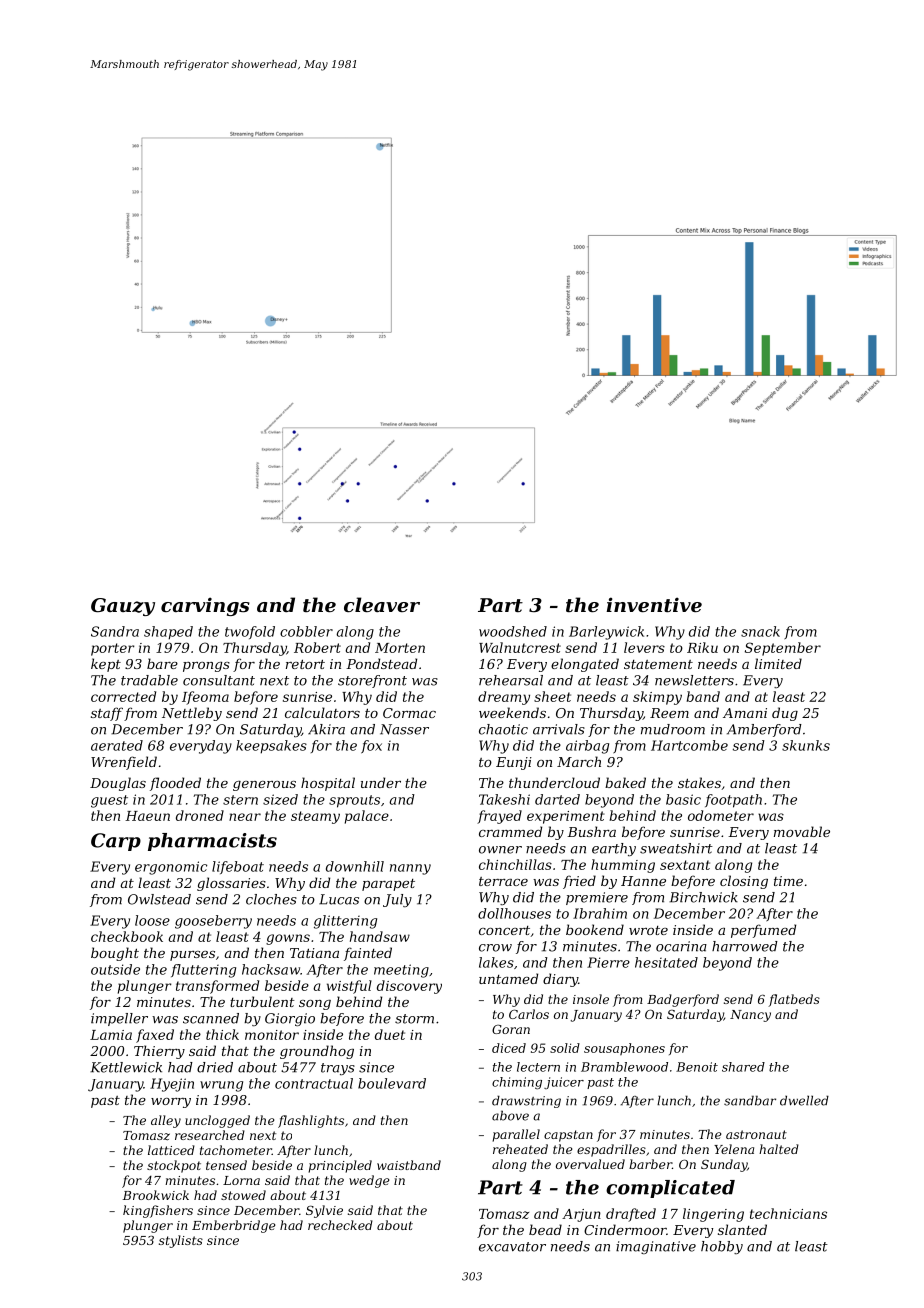  Describe the element at coordinates (806, 745) in the screenshot. I see `skunks` at that location.
